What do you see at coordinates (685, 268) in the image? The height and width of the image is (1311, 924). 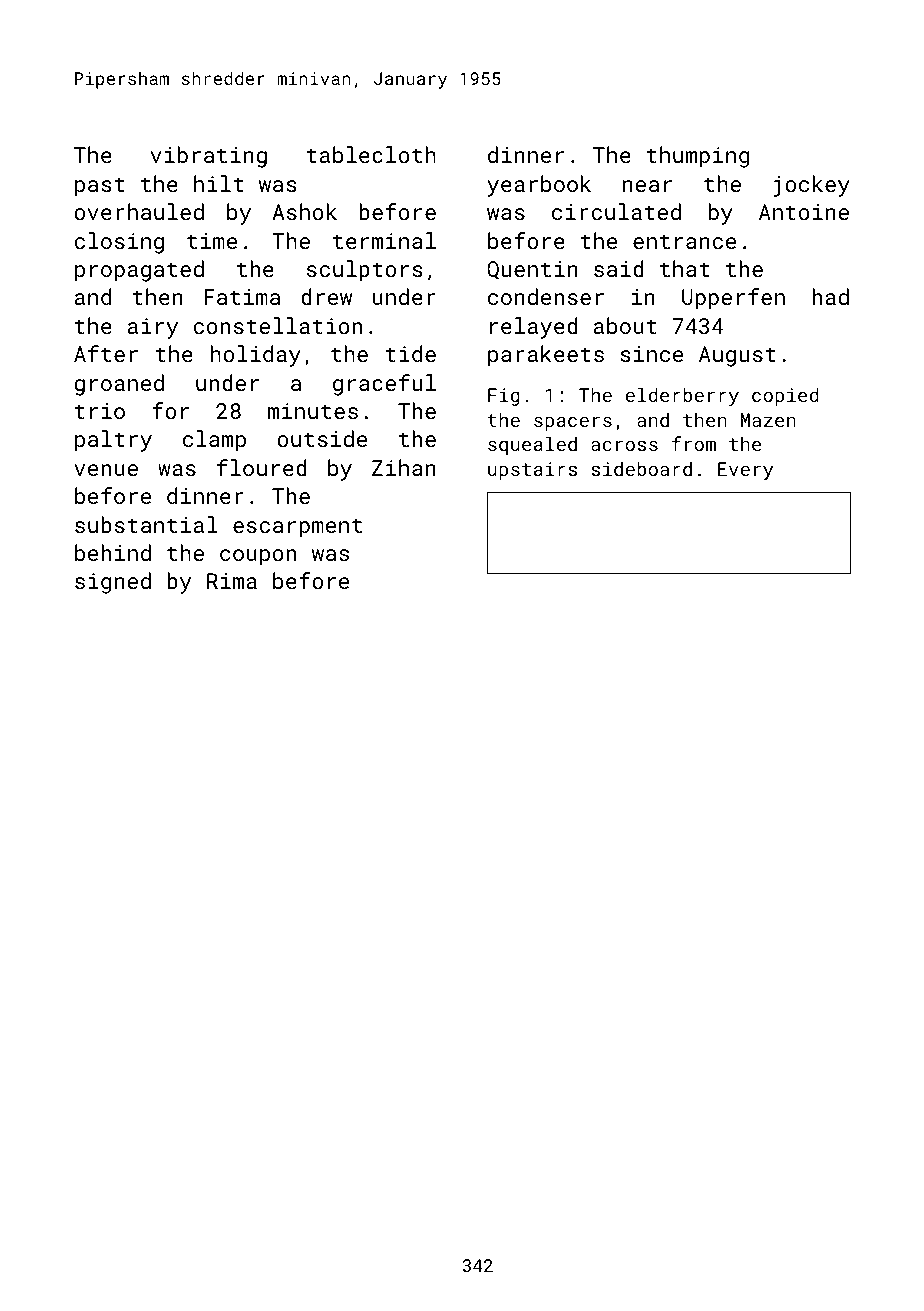 I see `that` at bounding box center [685, 268].
